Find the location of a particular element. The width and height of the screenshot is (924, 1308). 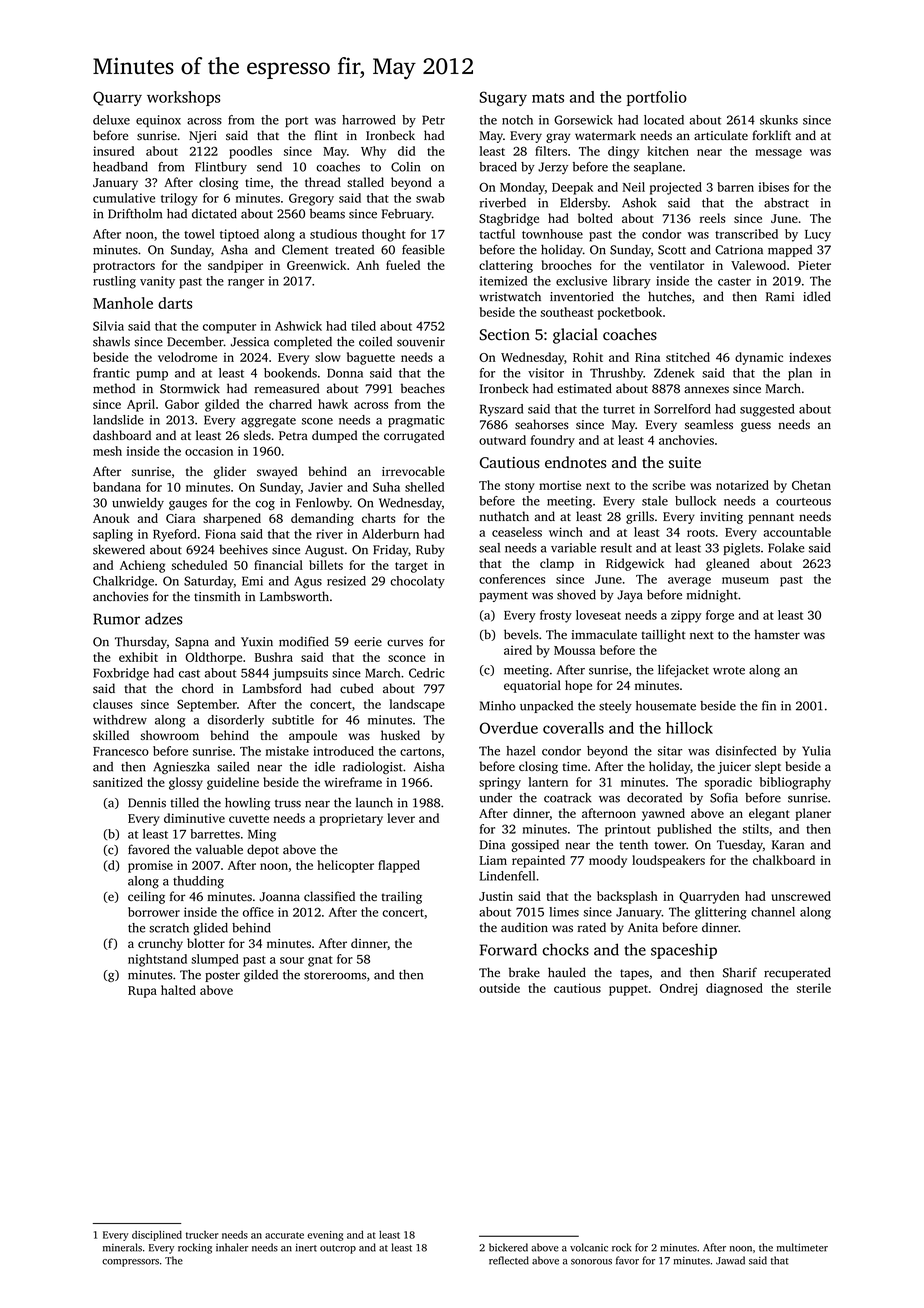

borrower is located at coordinates (154, 912).
